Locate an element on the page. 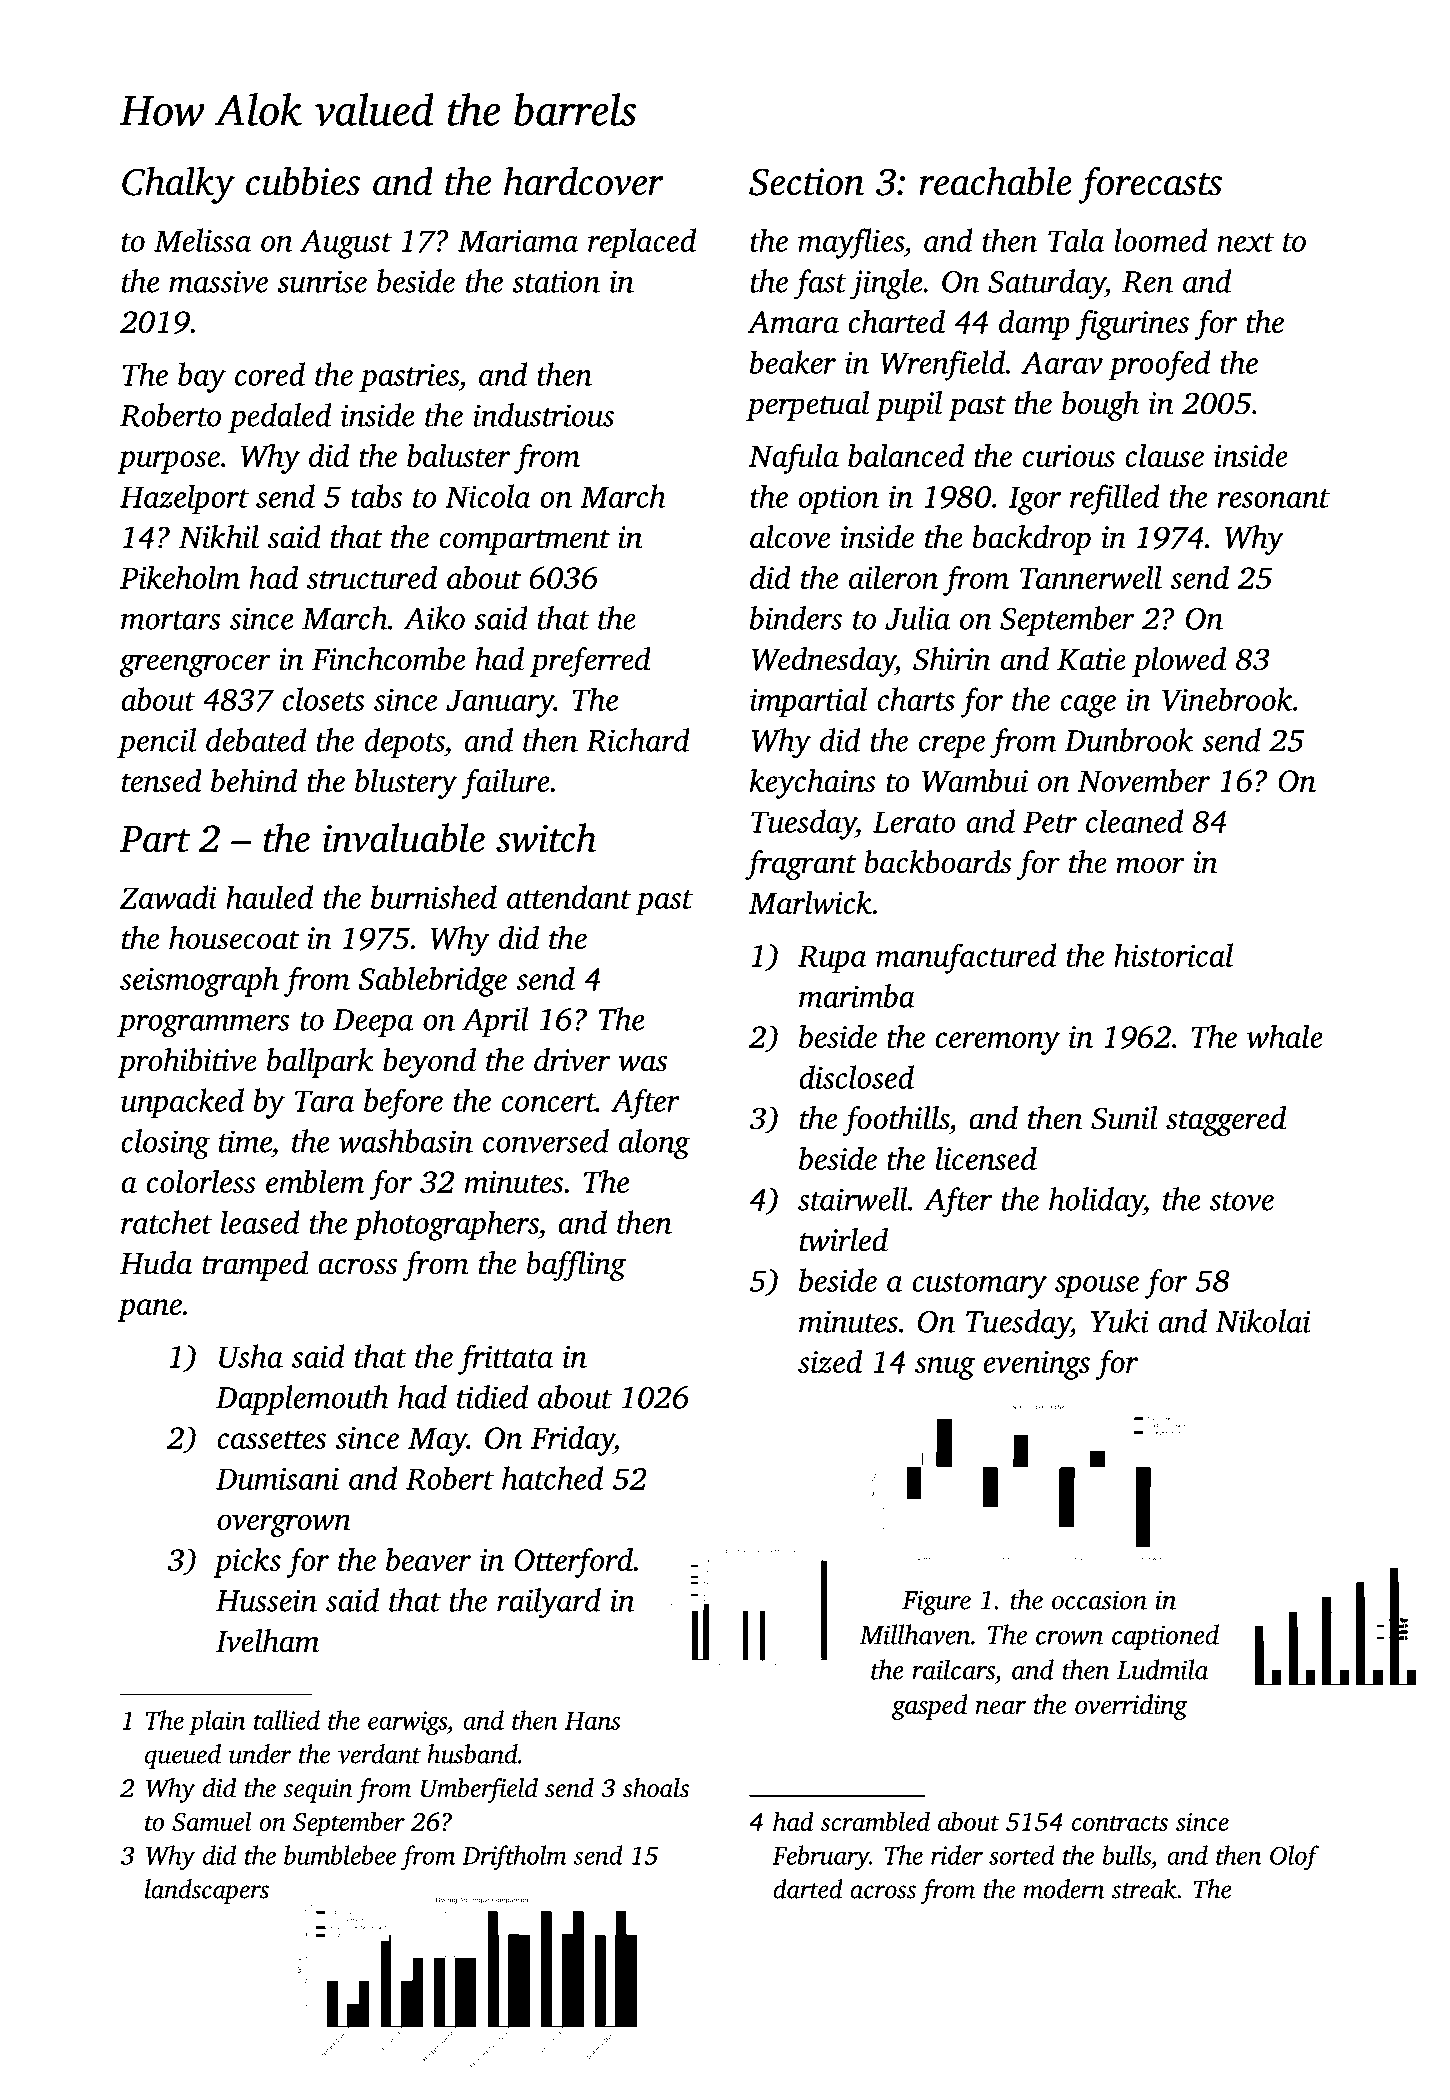 The image size is (1450, 2100). behind is located at coordinates (254, 780).
